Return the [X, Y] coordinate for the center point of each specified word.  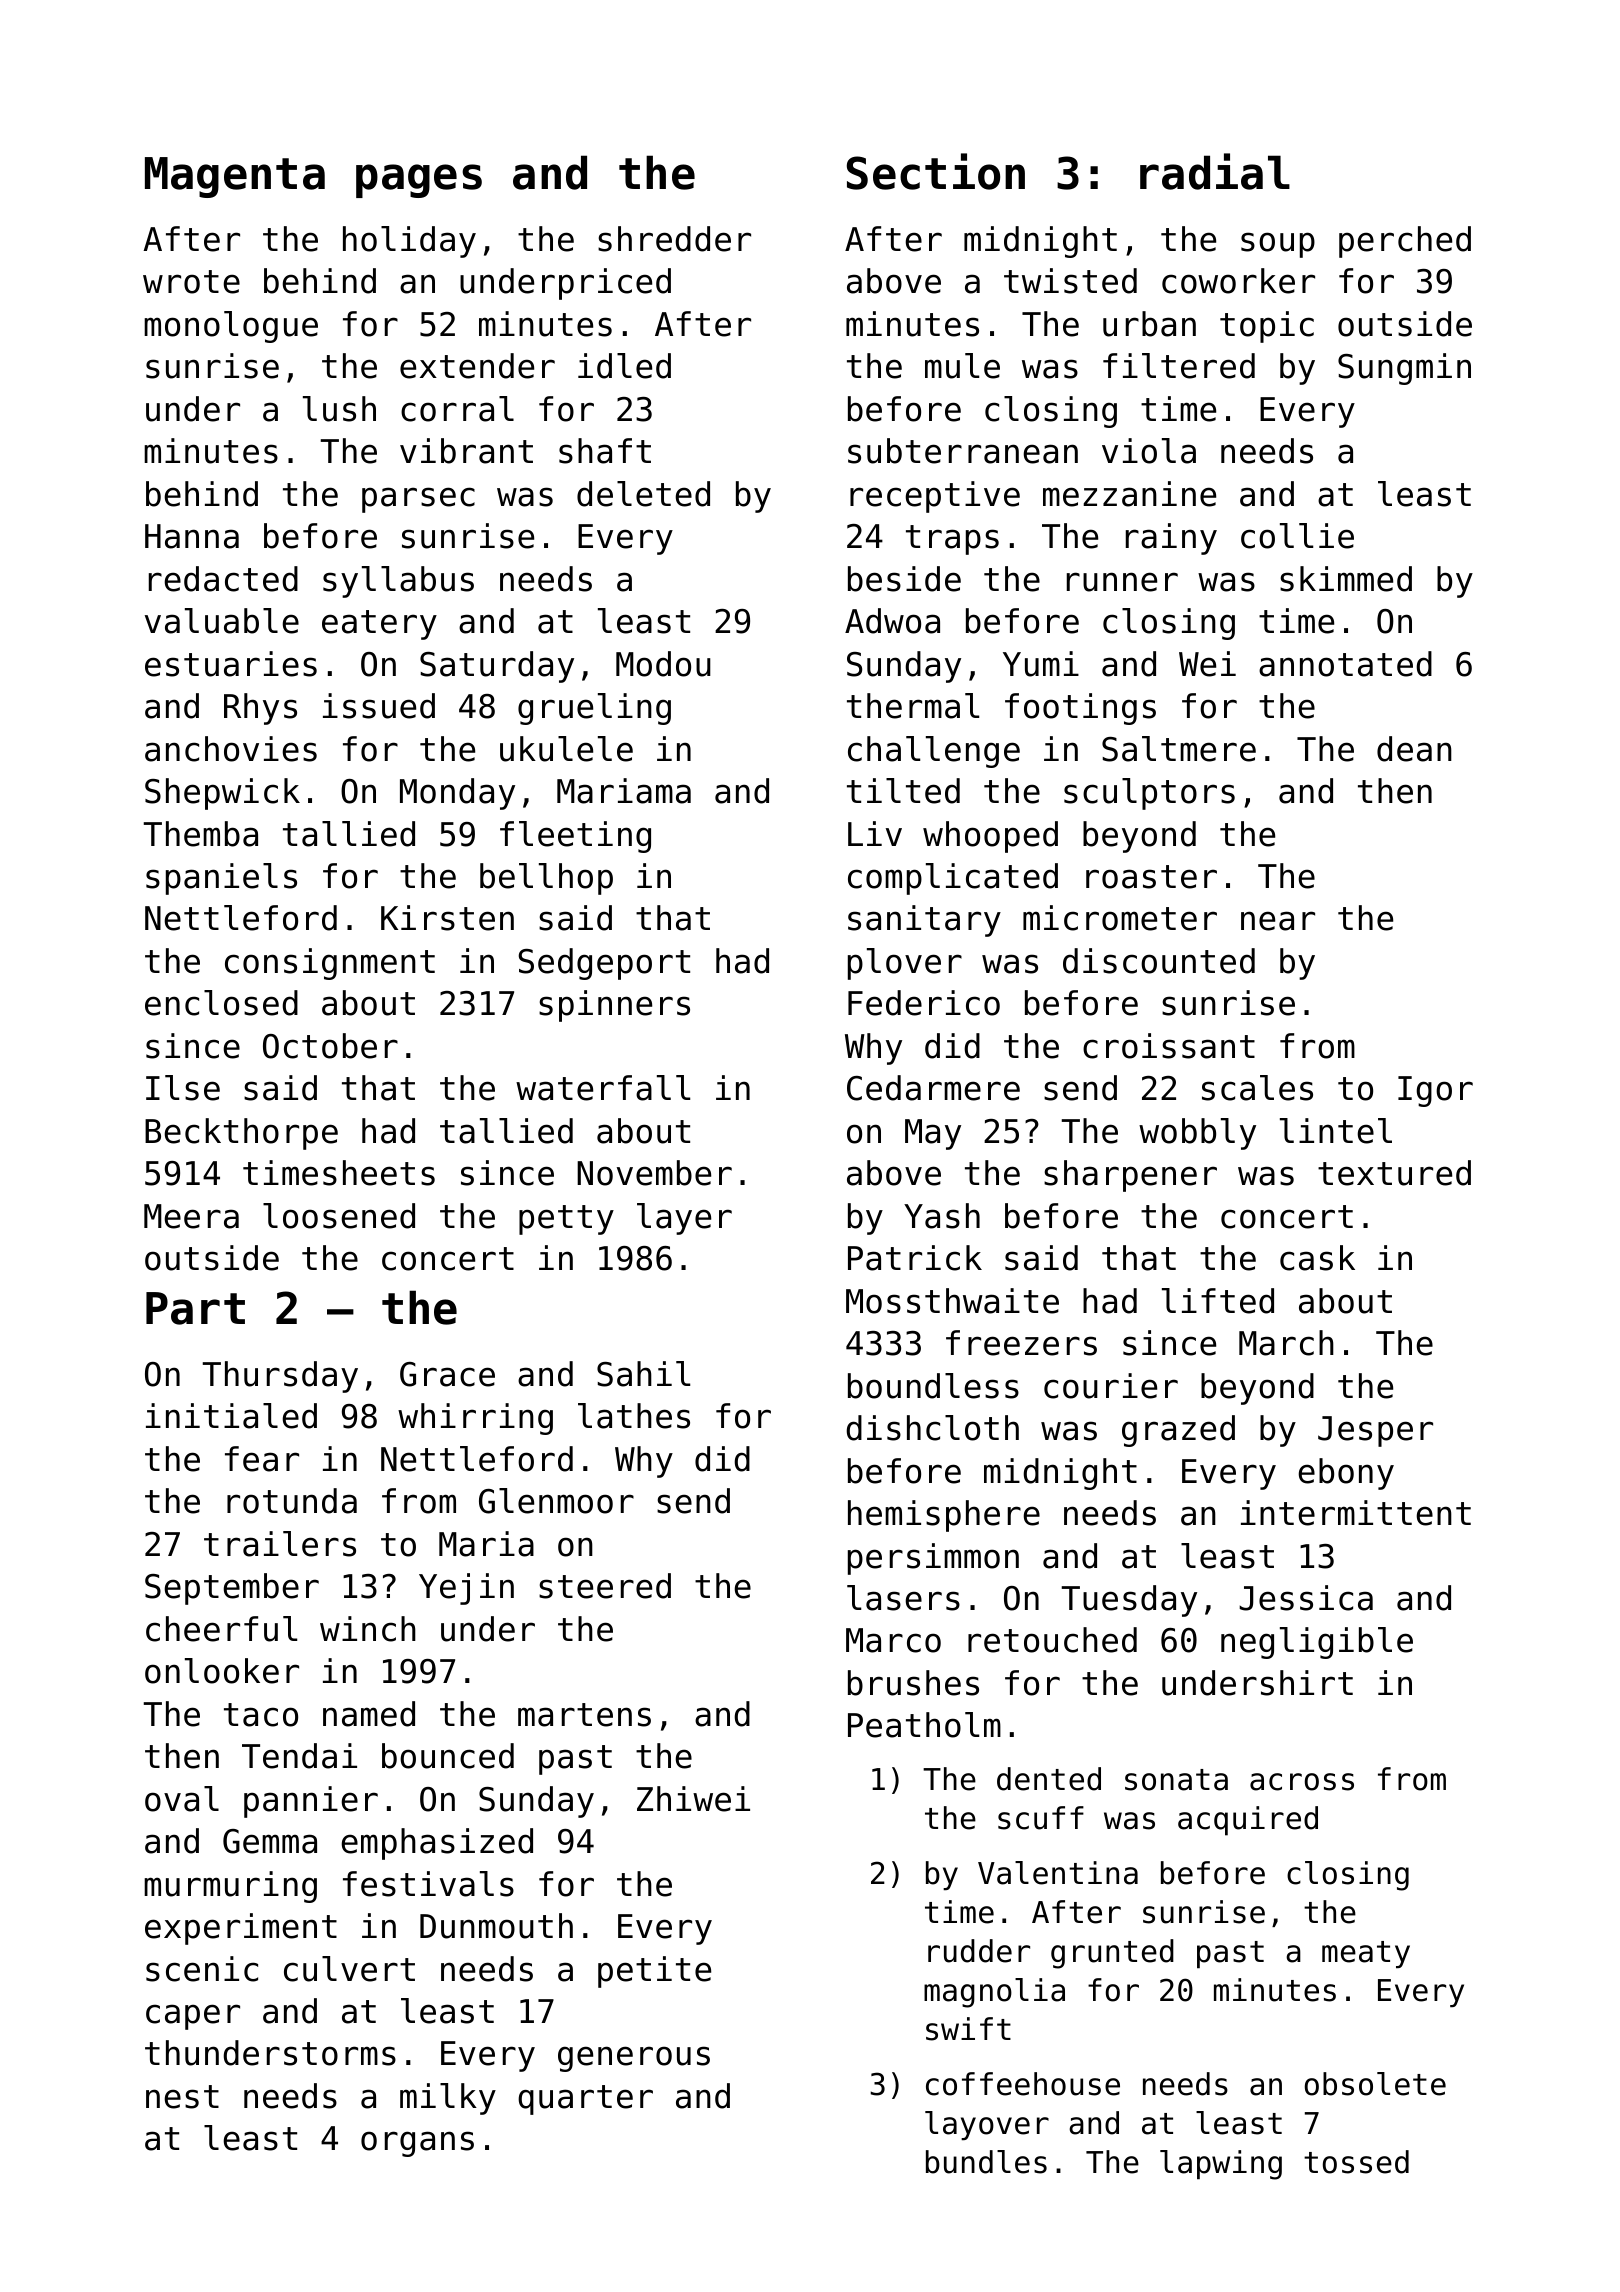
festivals [428, 1884]
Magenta [235, 177]
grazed [1178, 1431]
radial [1215, 171]
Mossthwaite [952, 1301]
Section [936, 171]
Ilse [183, 1088]
